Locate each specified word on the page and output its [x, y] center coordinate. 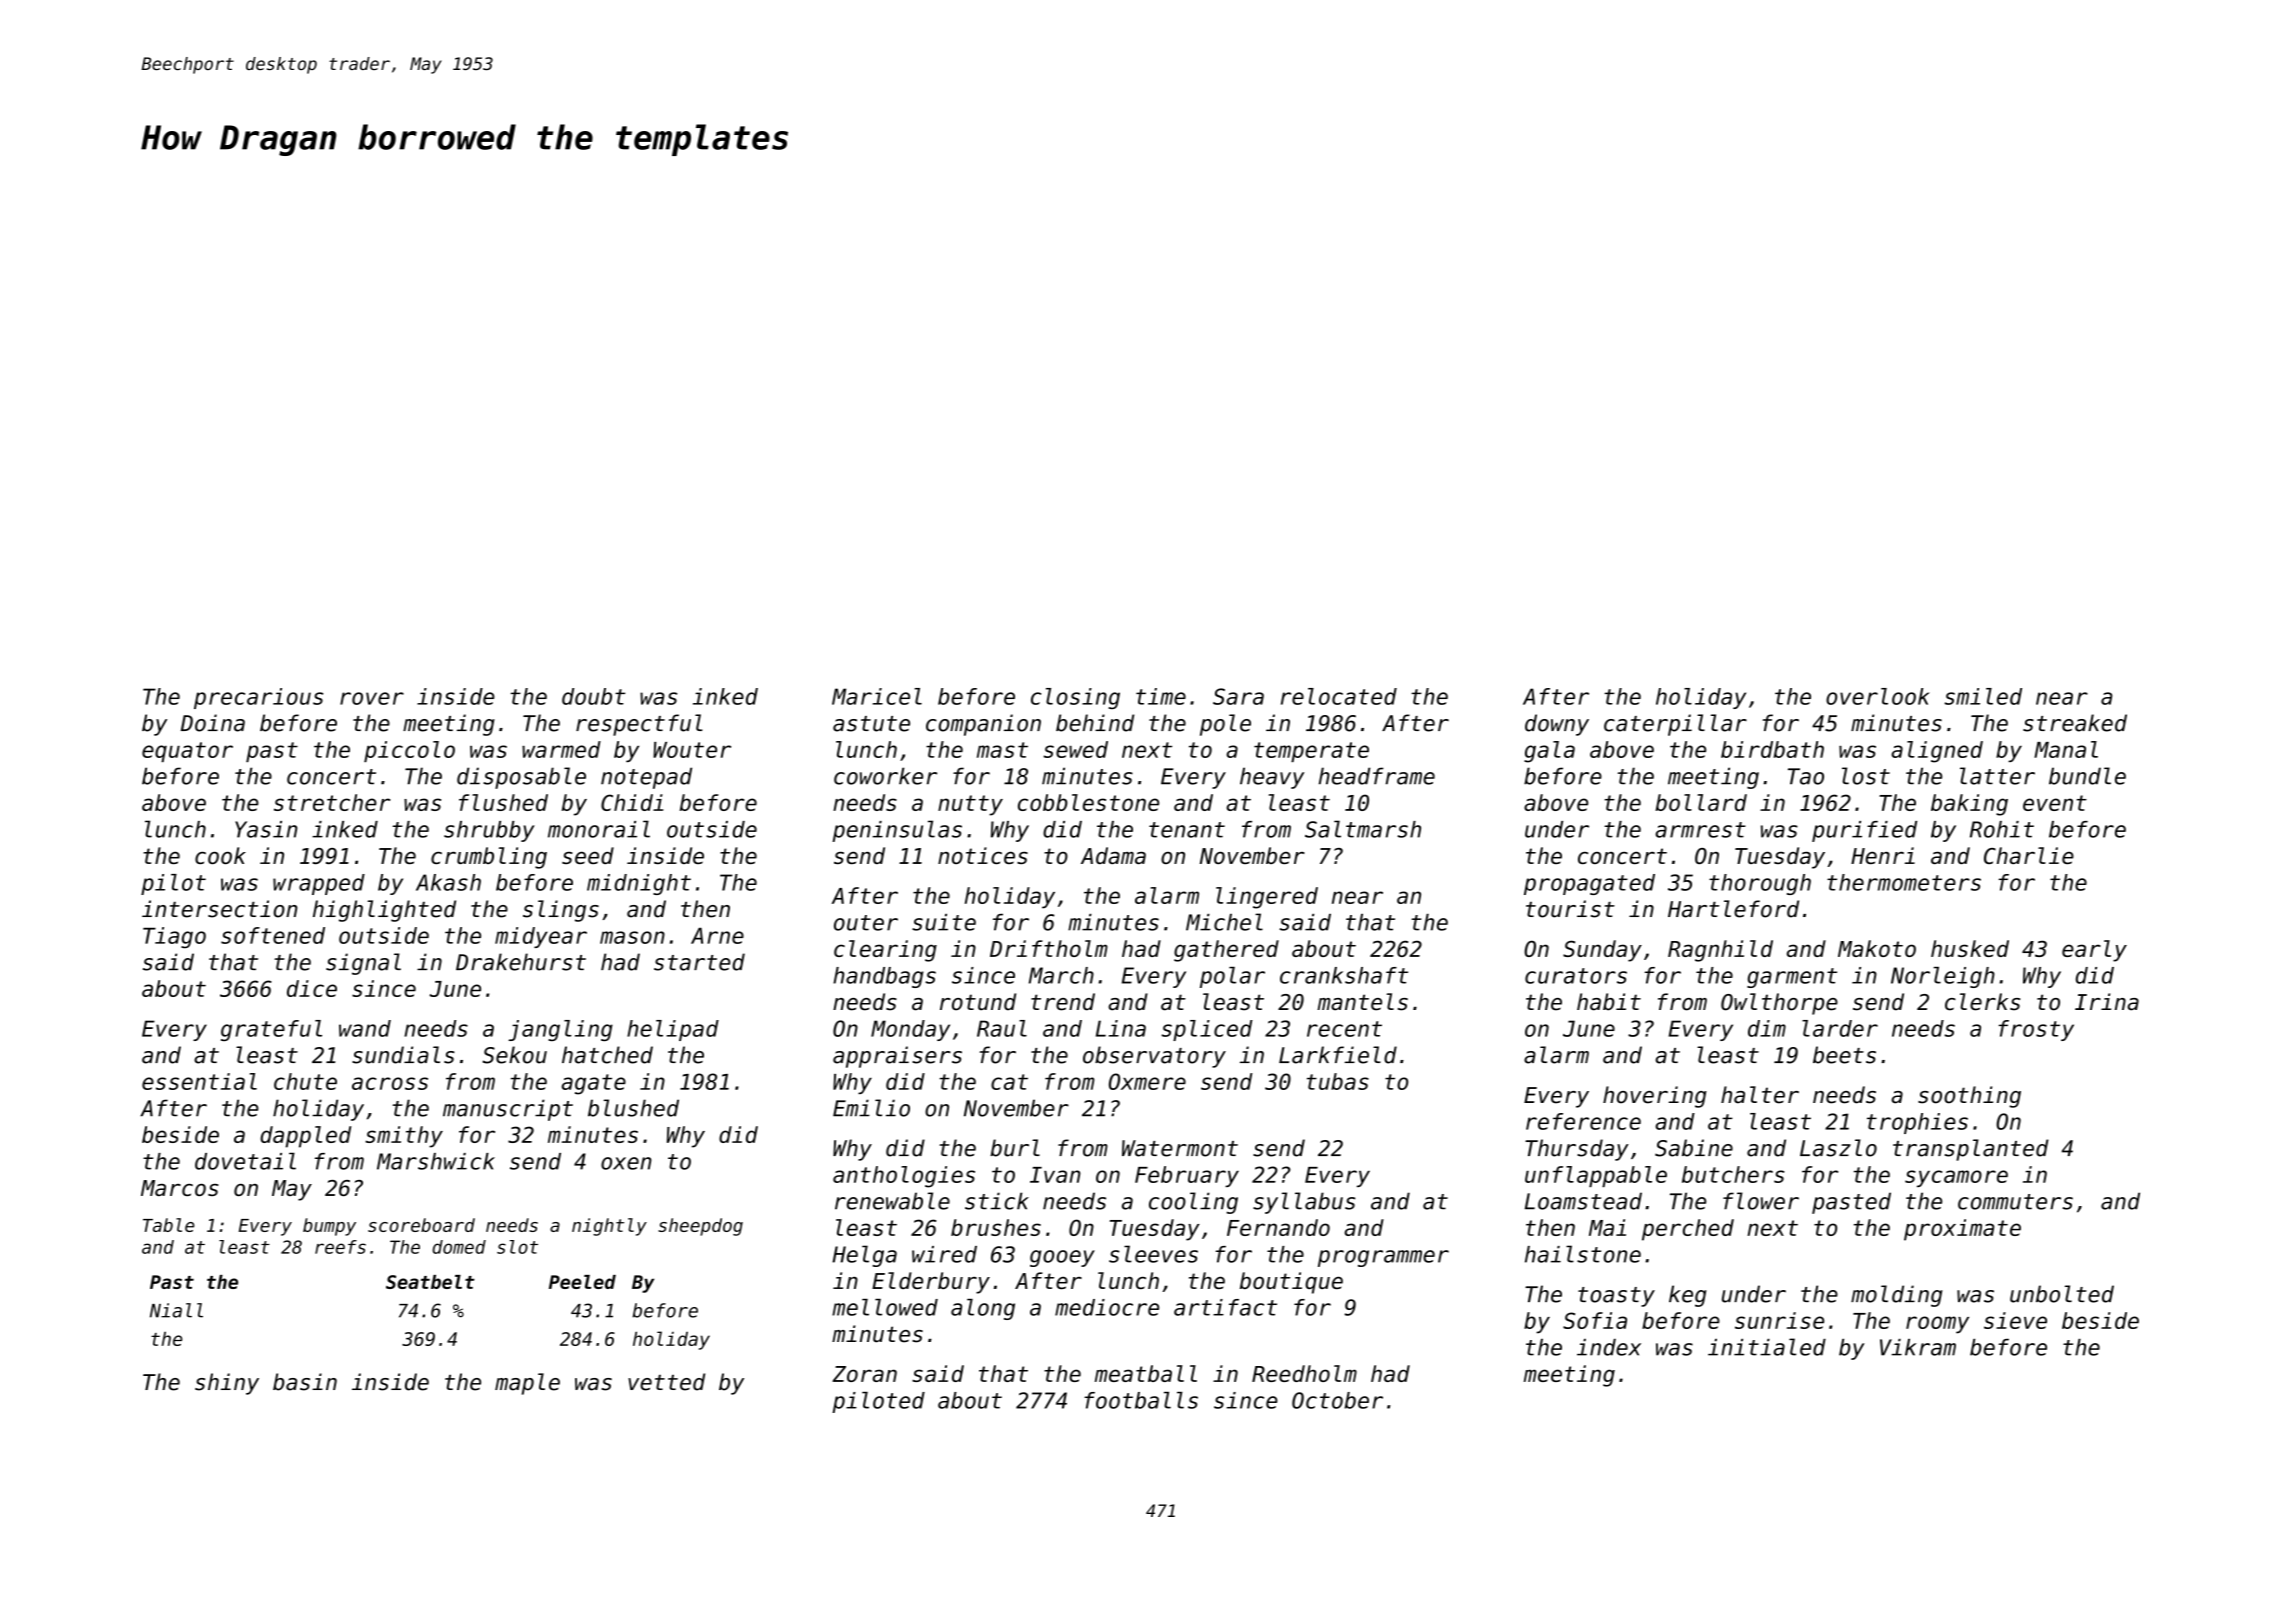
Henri [1883, 855]
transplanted [1971, 1150]
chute [305, 1081]
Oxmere [1147, 1081]
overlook [1877, 696]
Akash [448, 882]
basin [305, 1382]
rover [372, 698]
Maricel [877, 696]
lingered [1267, 898]
